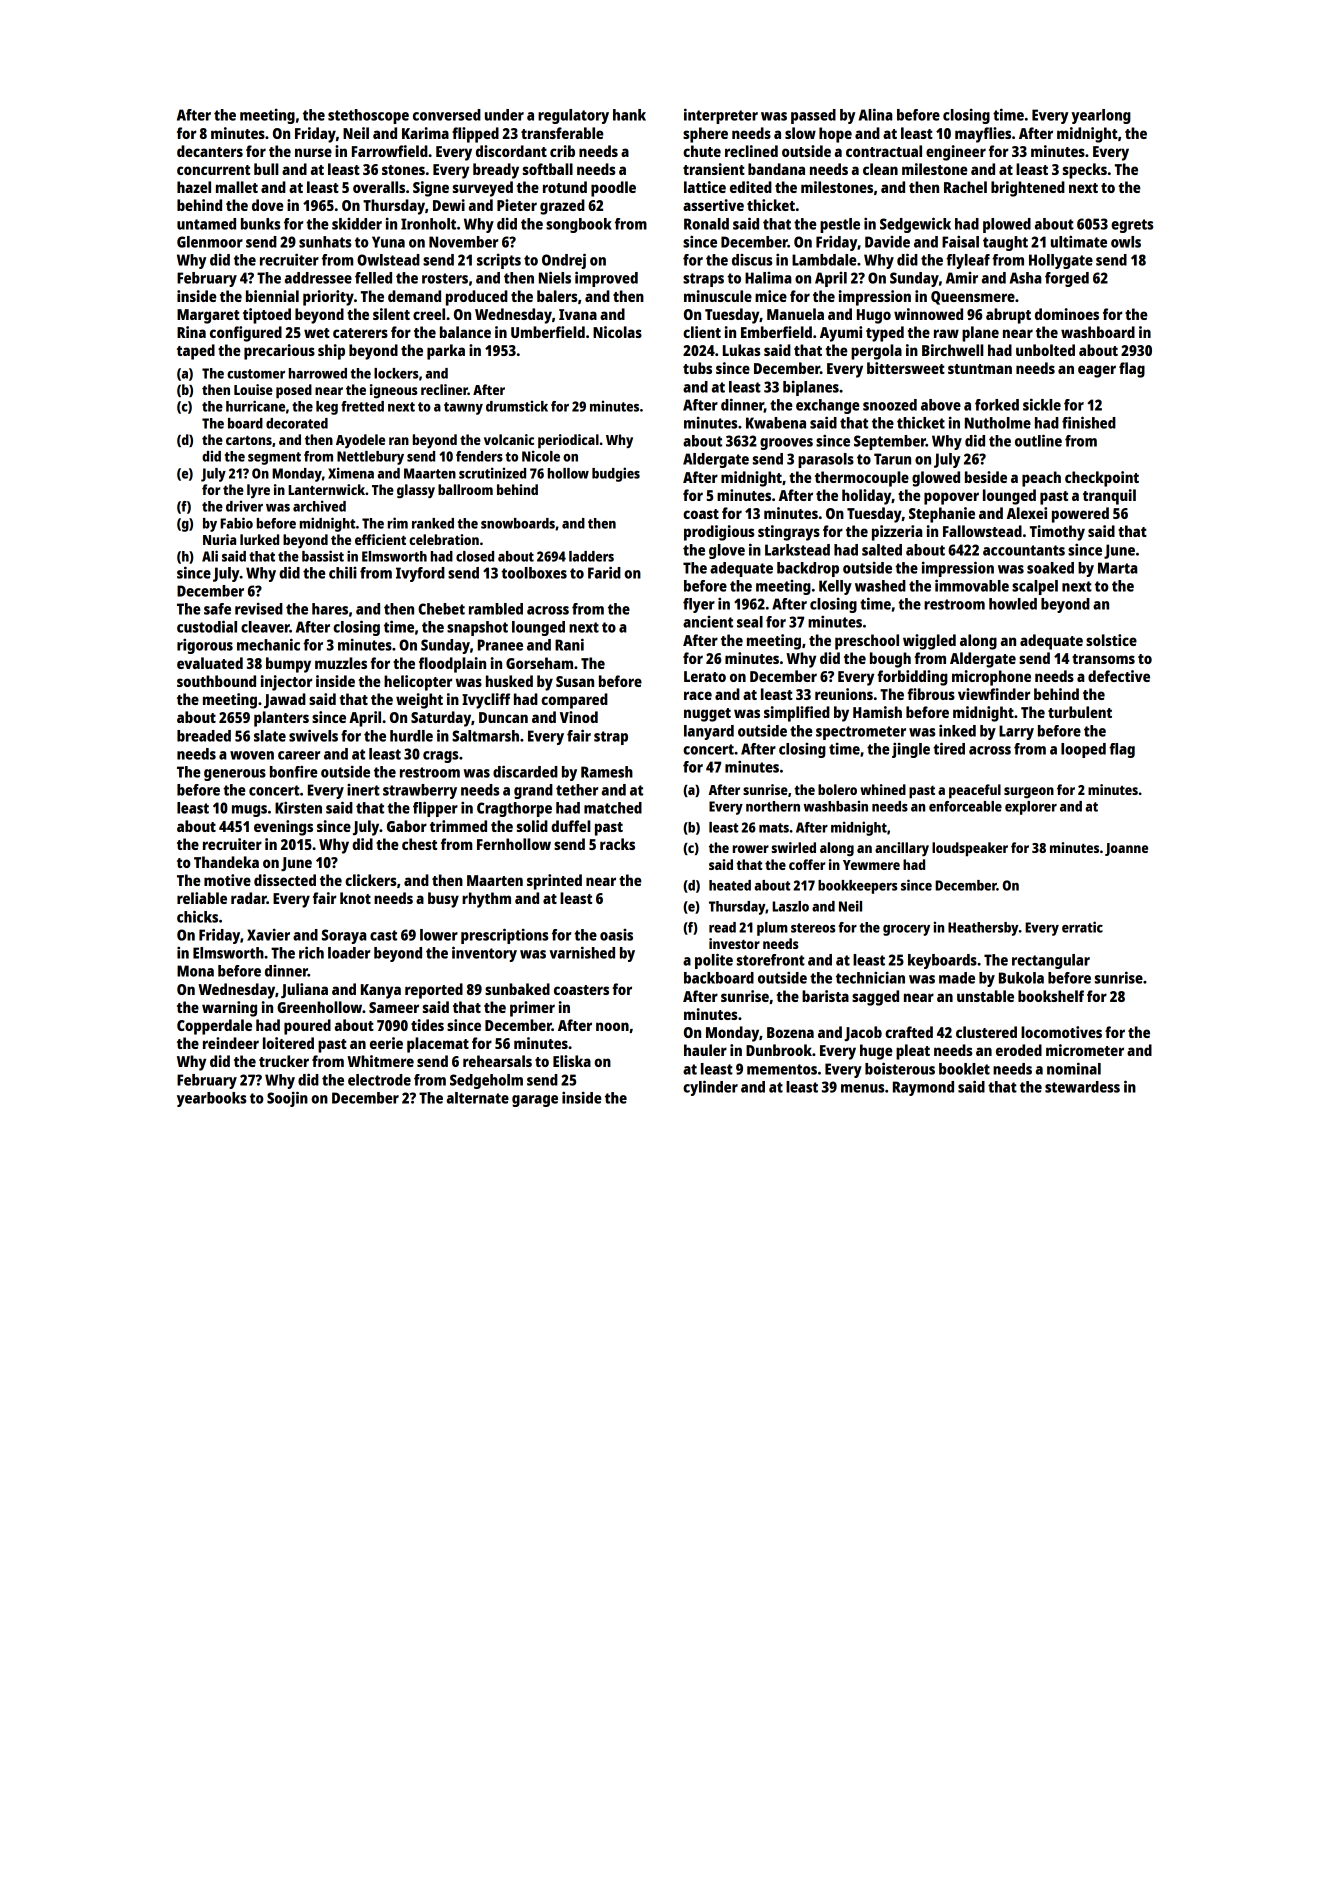 The height and width of the image is (1882, 1331). Describe the element at coordinates (388, 242) in the image. I see `Yuna` at that location.
